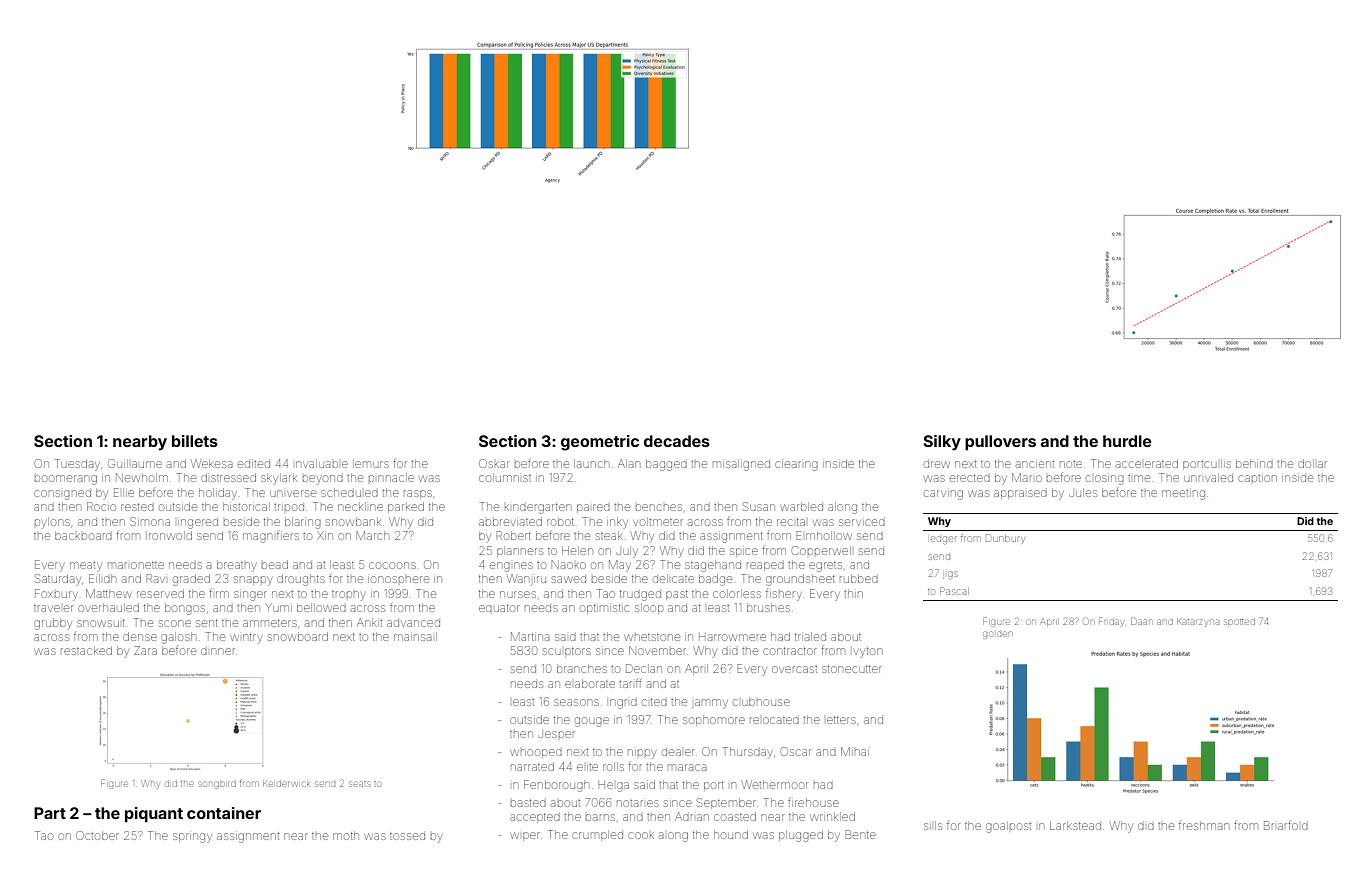 The width and height of the page is (1372, 887). Describe the element at coordinates (568, 564) in the page. I see `Naoko` at that location.
